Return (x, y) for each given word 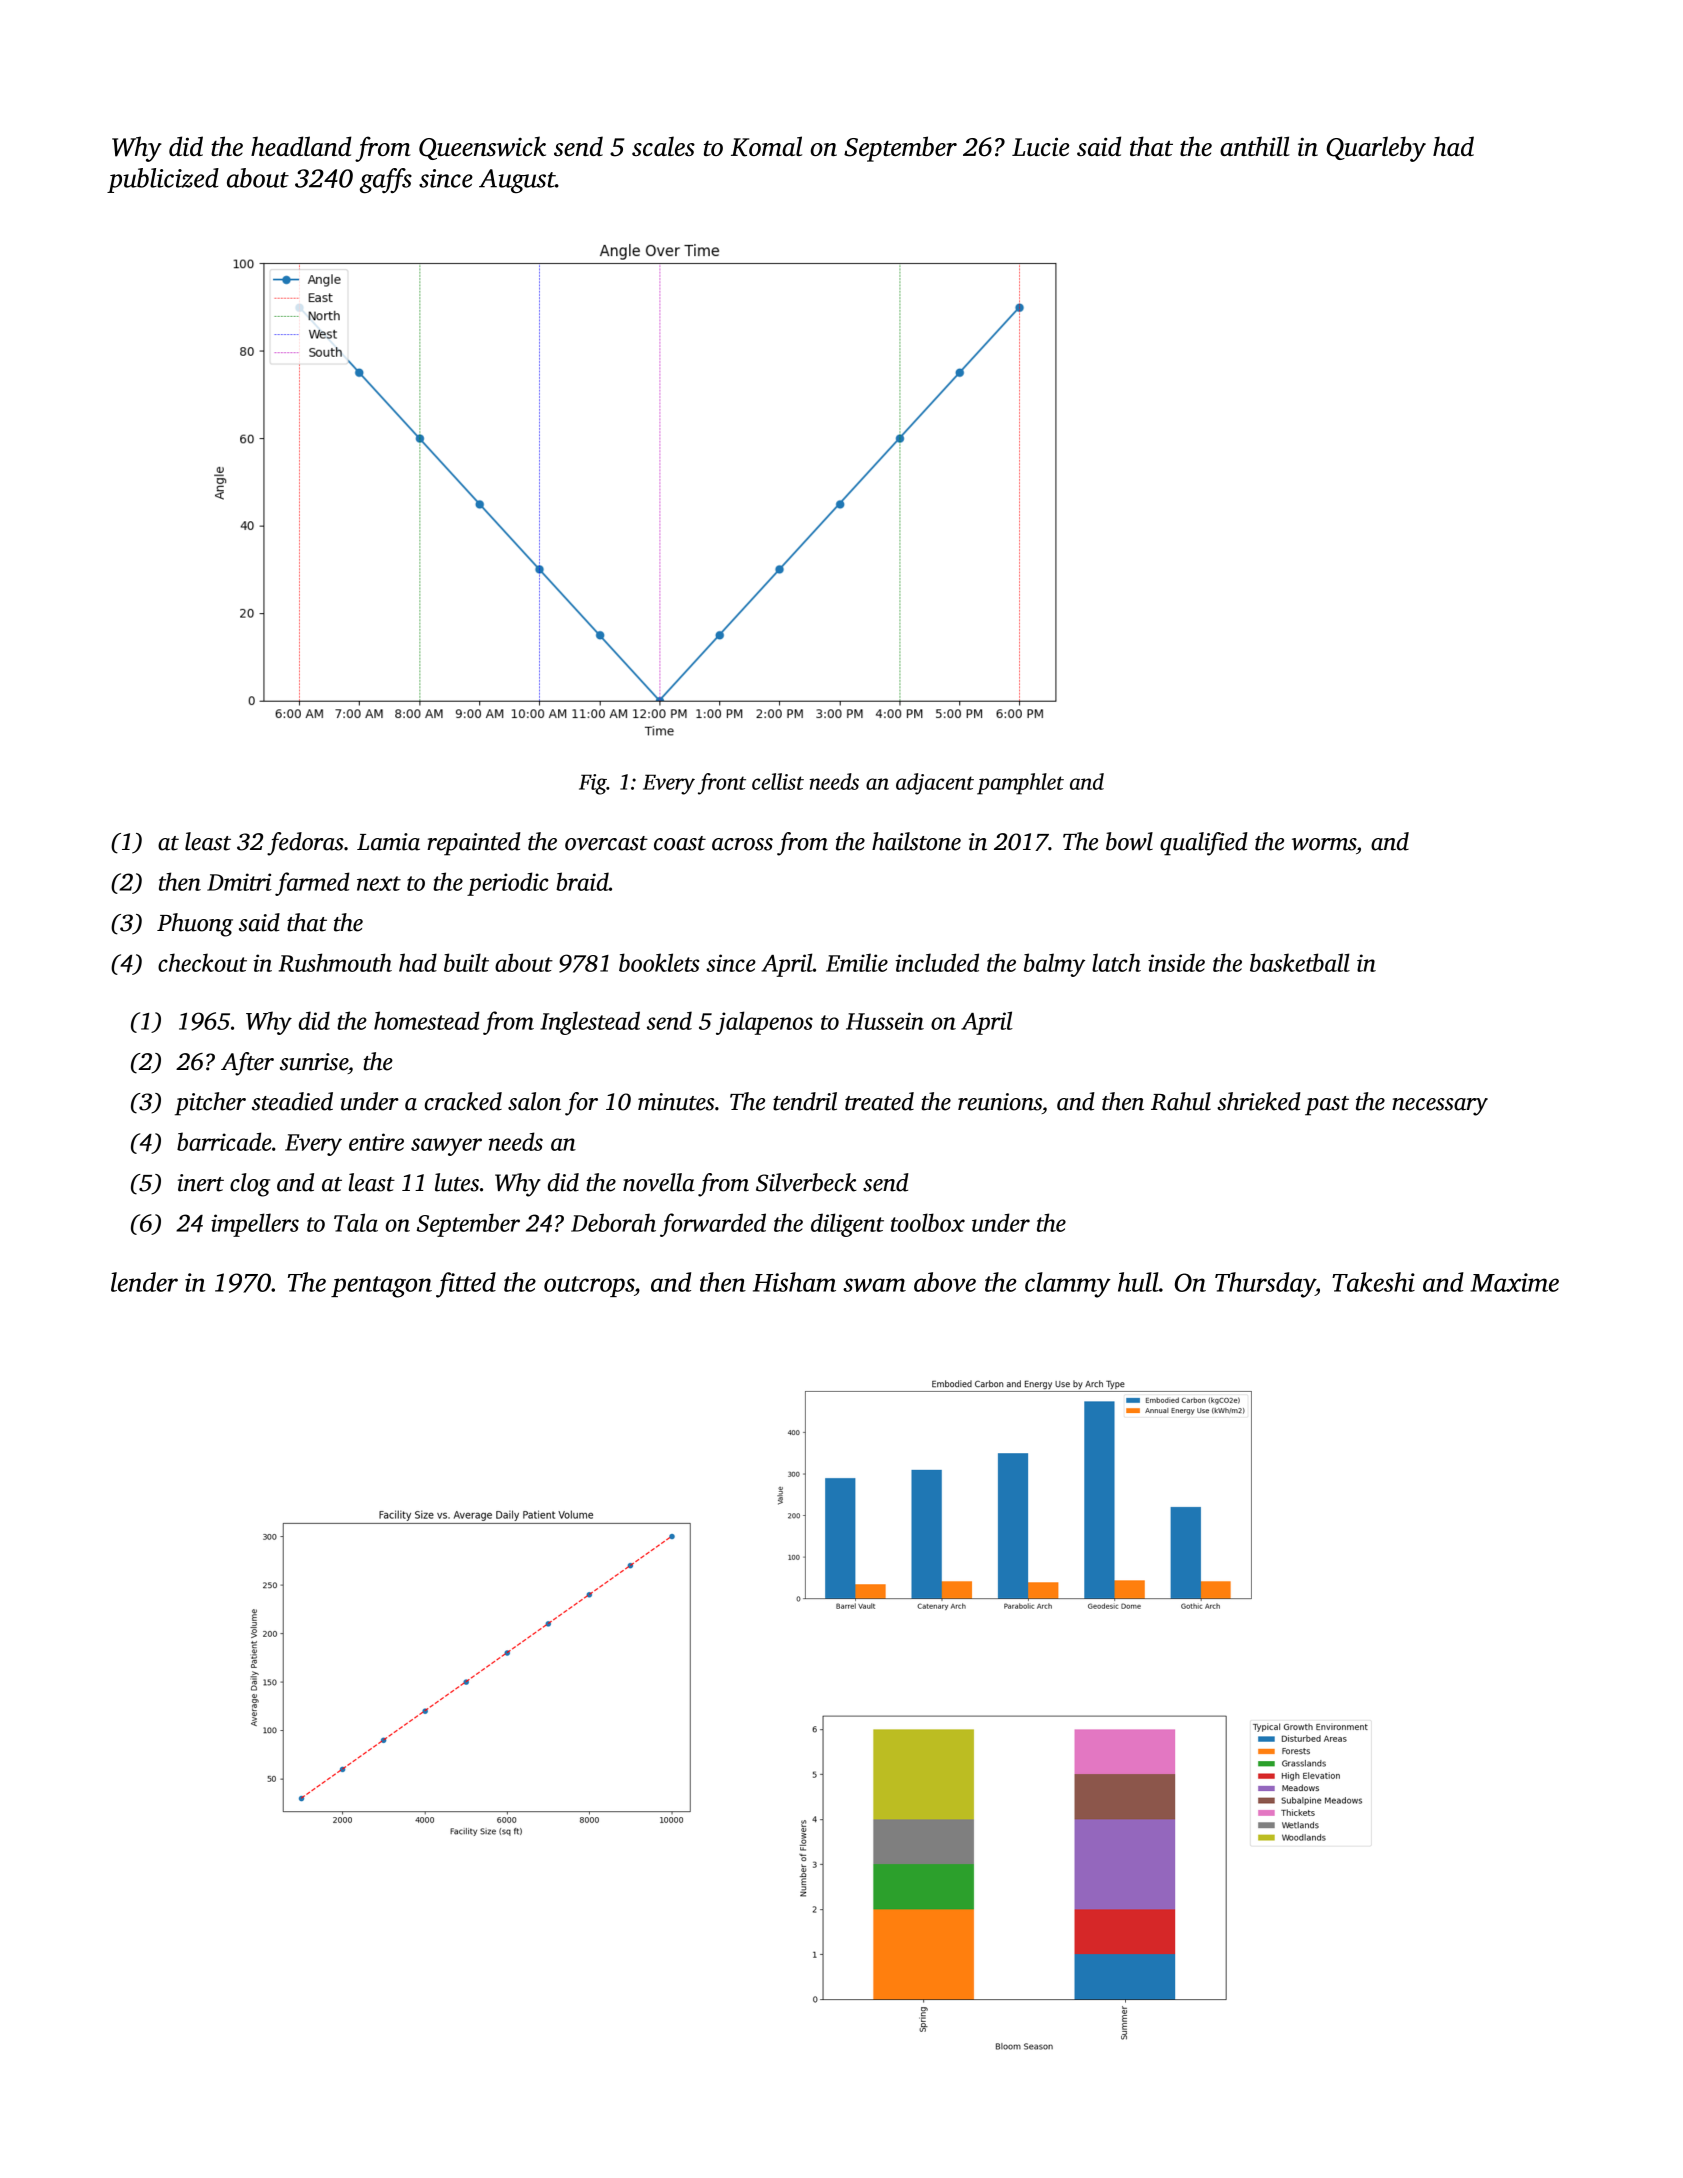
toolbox (928, 1222)
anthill (1255, 146)
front (722, 784)
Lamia (388, 842)
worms (1324, 844)
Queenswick (482, 148)
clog (250, 1185)
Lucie (1040, 146)
